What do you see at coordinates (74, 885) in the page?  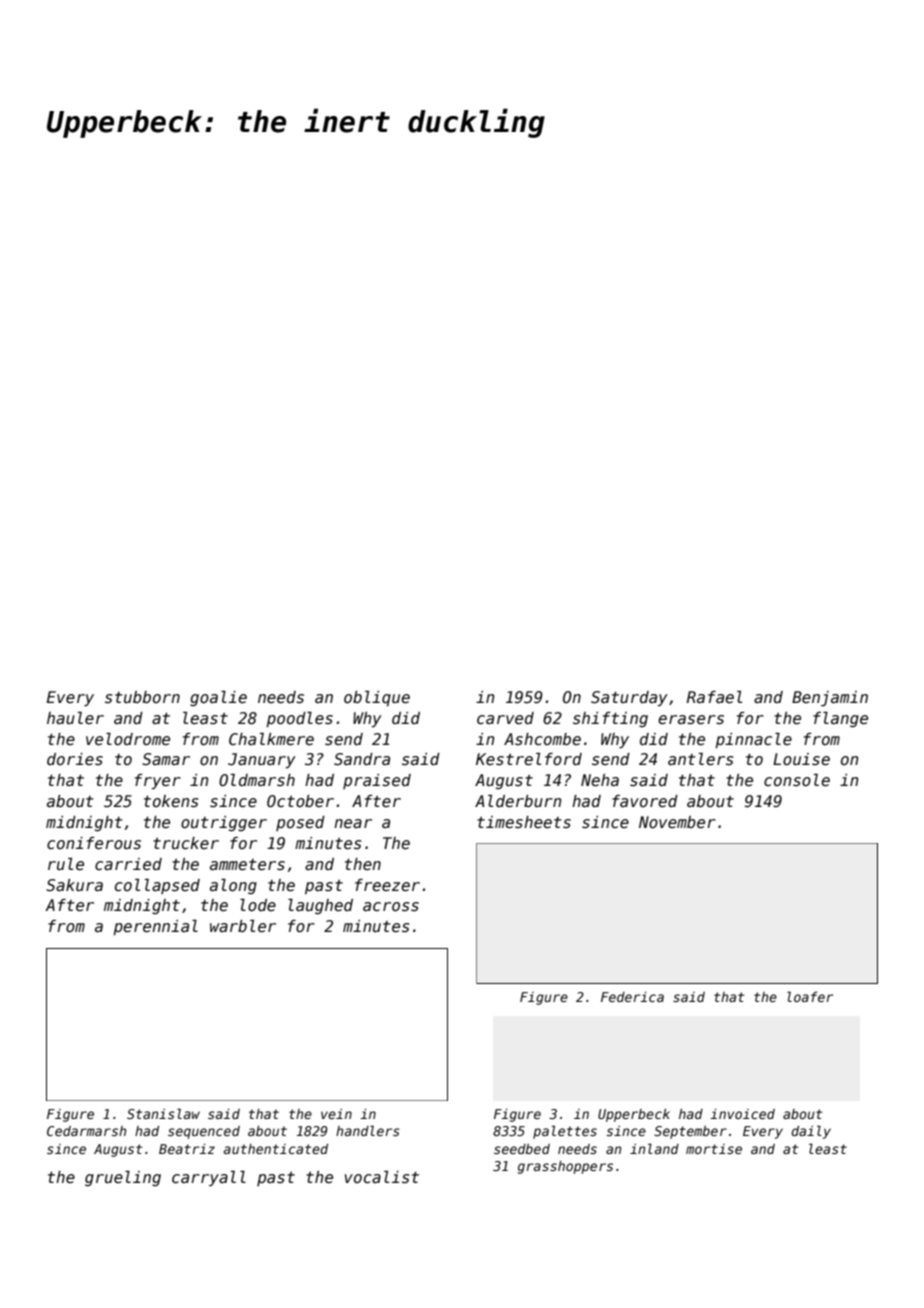 I see `Sakura` at bounding box center [74, 885].
